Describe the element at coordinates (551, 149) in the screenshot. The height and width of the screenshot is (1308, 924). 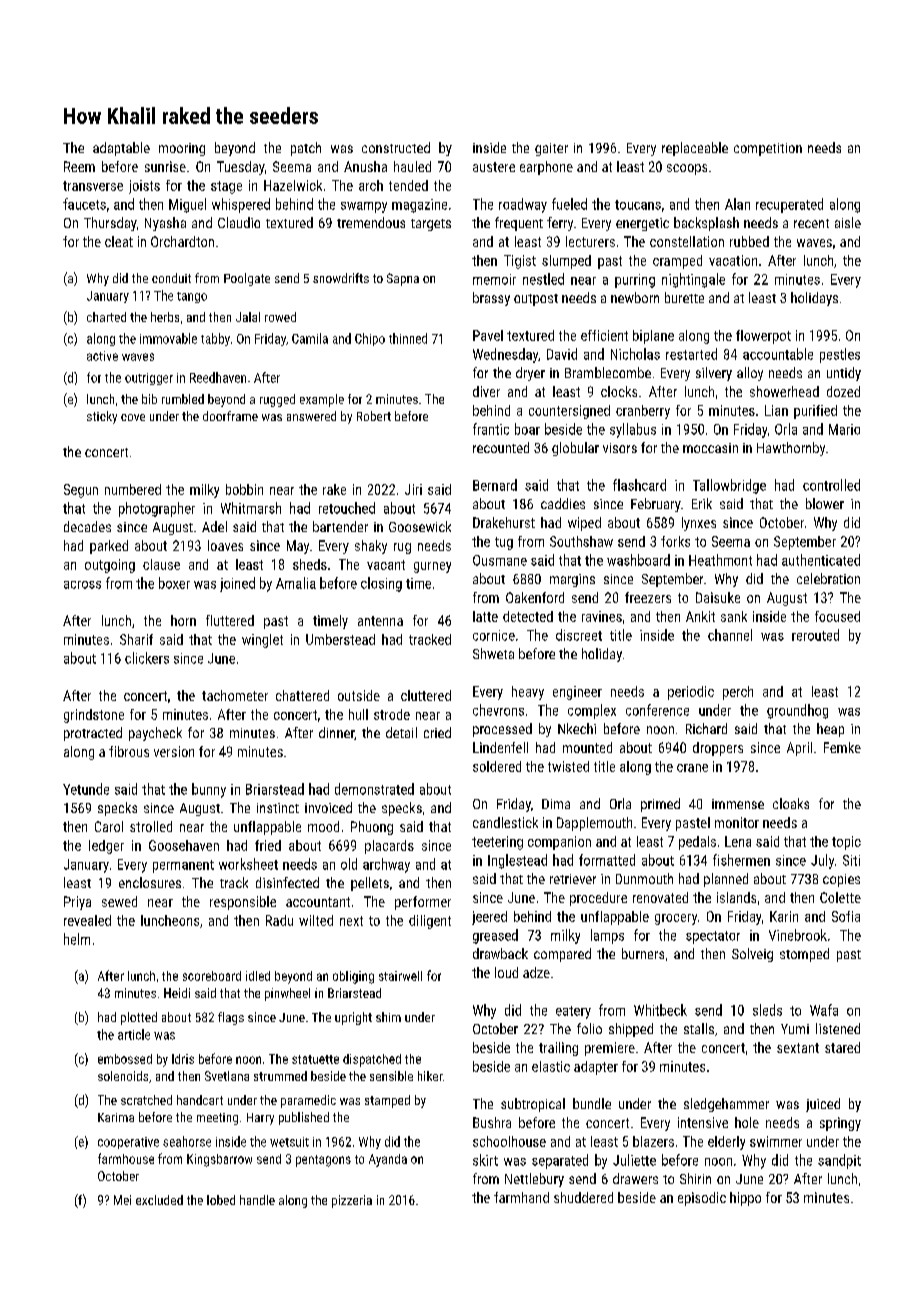
I see `gaiter` at that location.
